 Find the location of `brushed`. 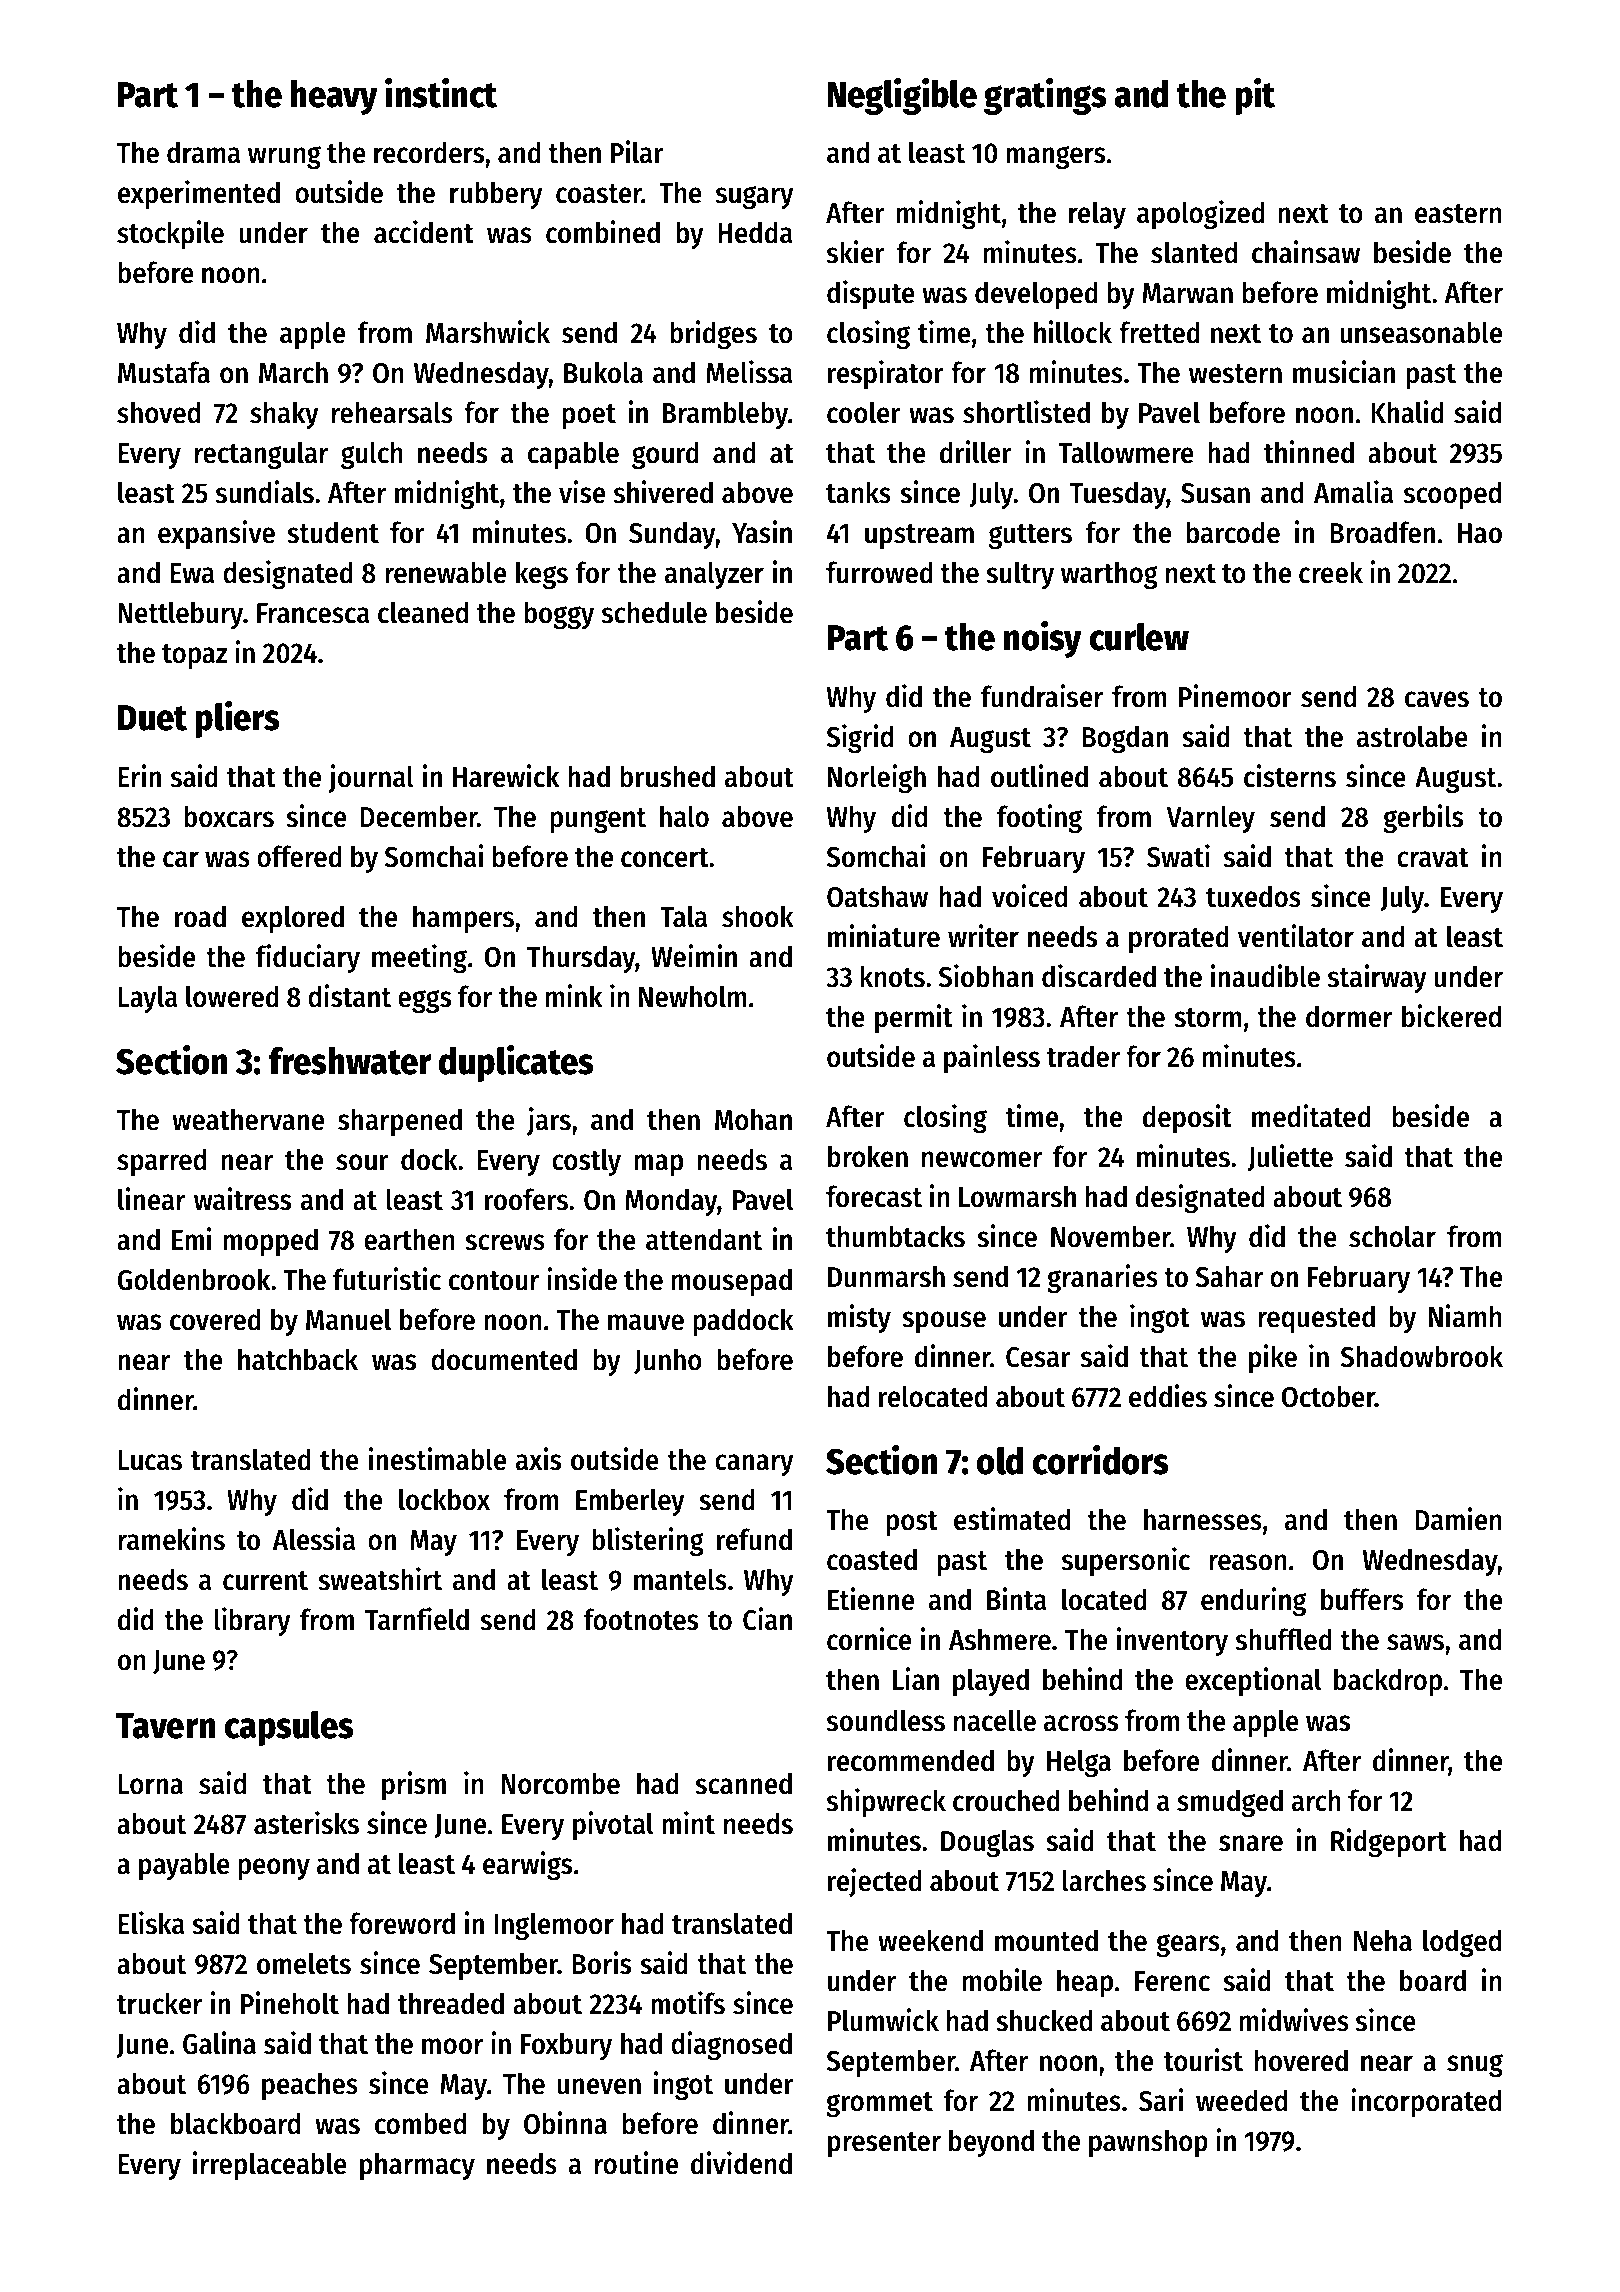

brushed is located at coordinates (667, 776).
